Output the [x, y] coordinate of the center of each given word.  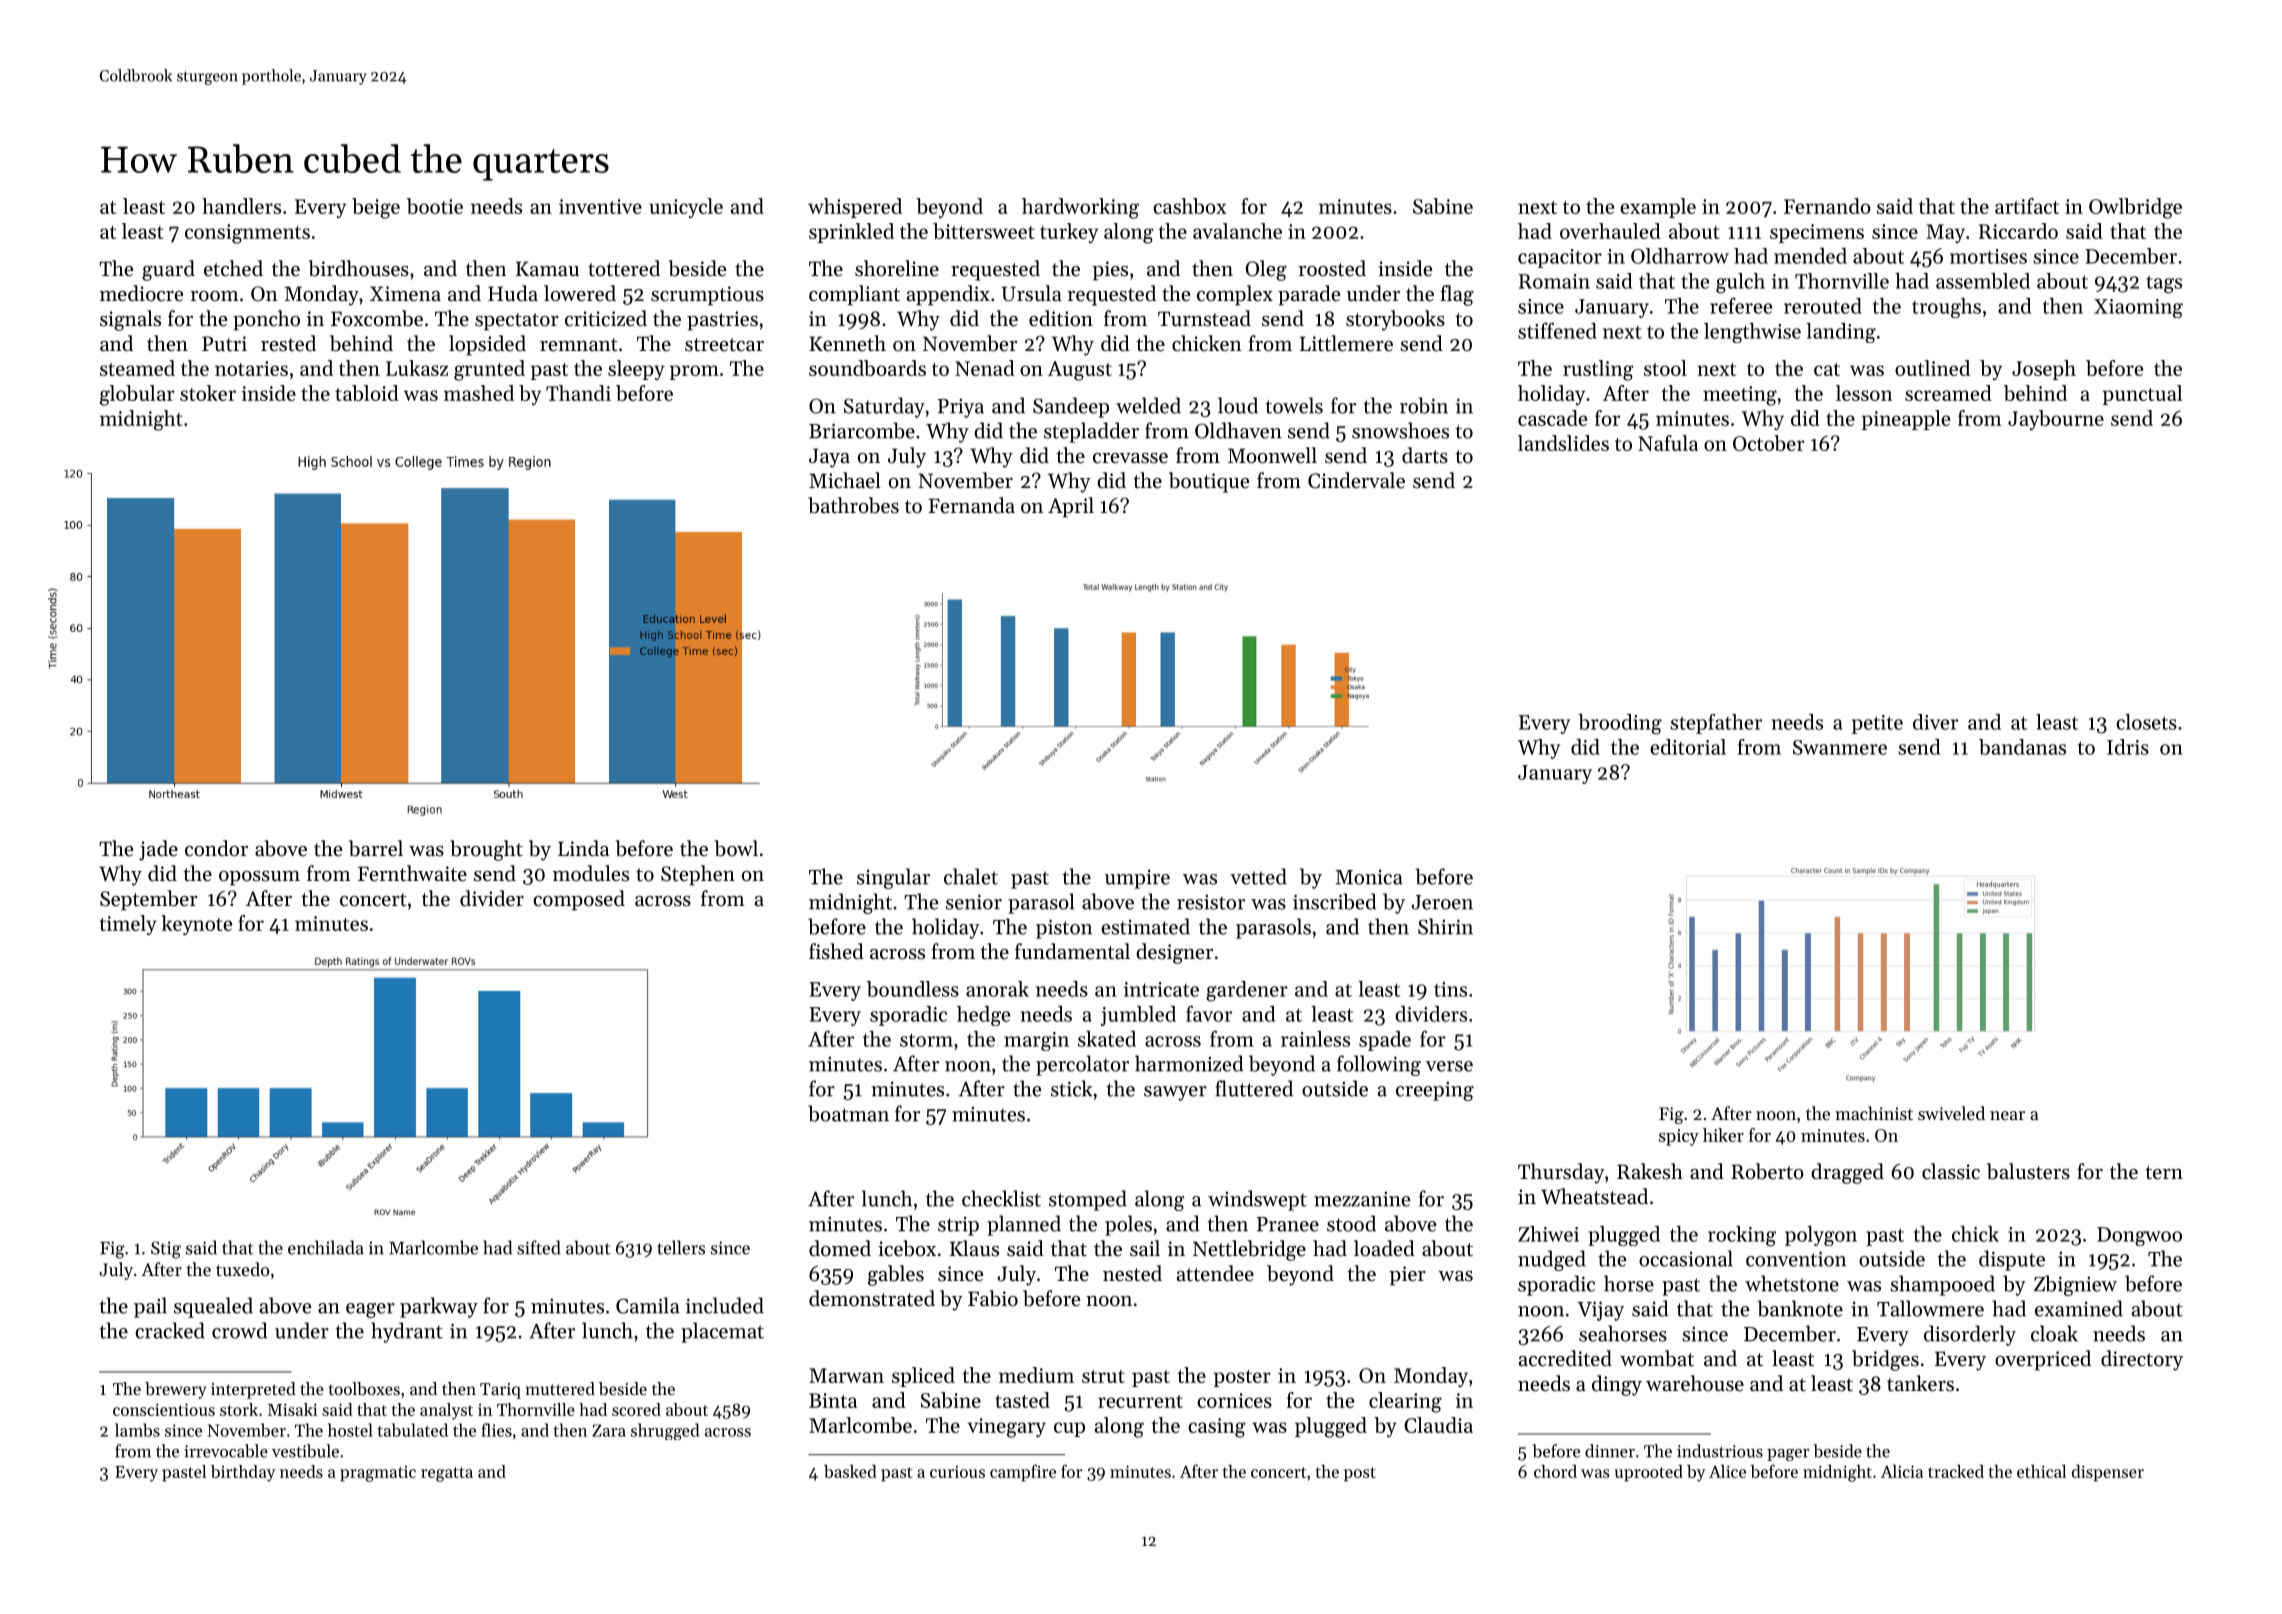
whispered [855, 208]
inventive [600, 206]
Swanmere [1840, 747]
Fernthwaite [412, 873]
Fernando [1827, 206]
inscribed [1334, 901]
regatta [447, 1474]
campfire [1023, 1473]
